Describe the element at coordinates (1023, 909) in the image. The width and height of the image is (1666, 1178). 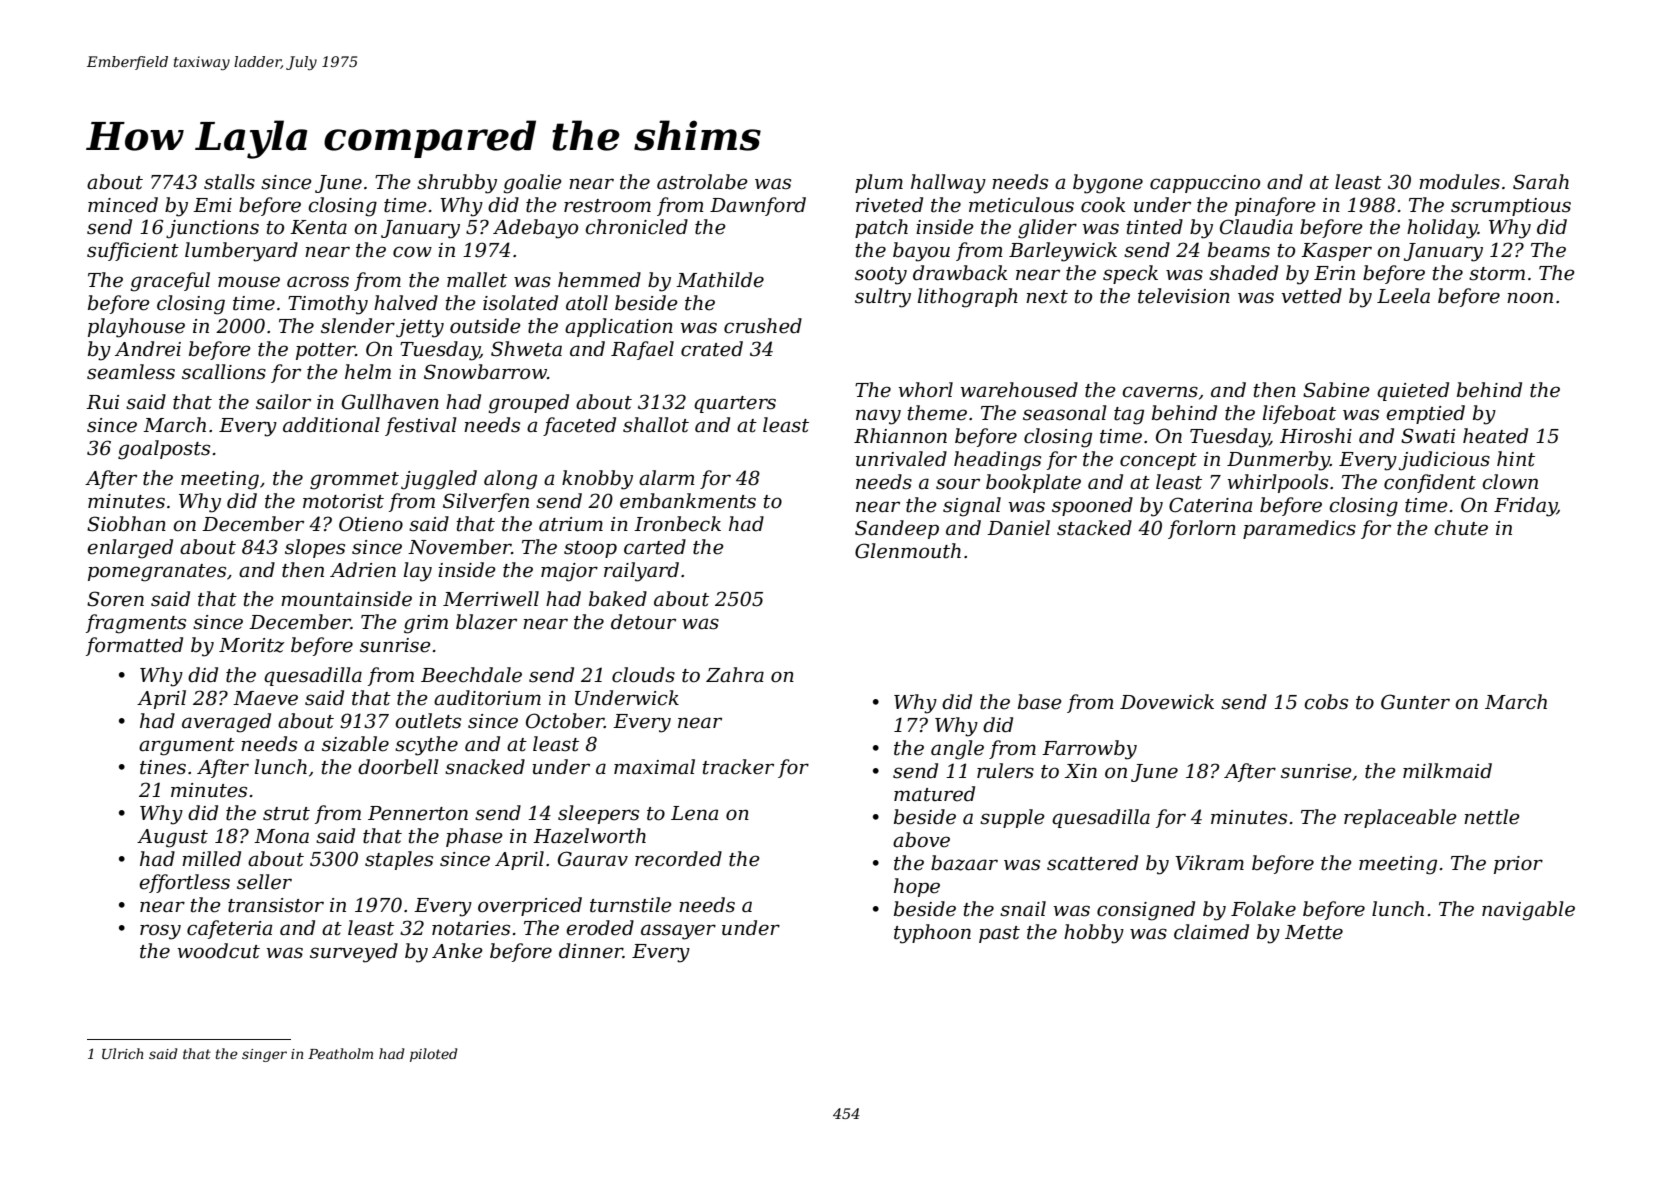
I see `snail` at that location.
